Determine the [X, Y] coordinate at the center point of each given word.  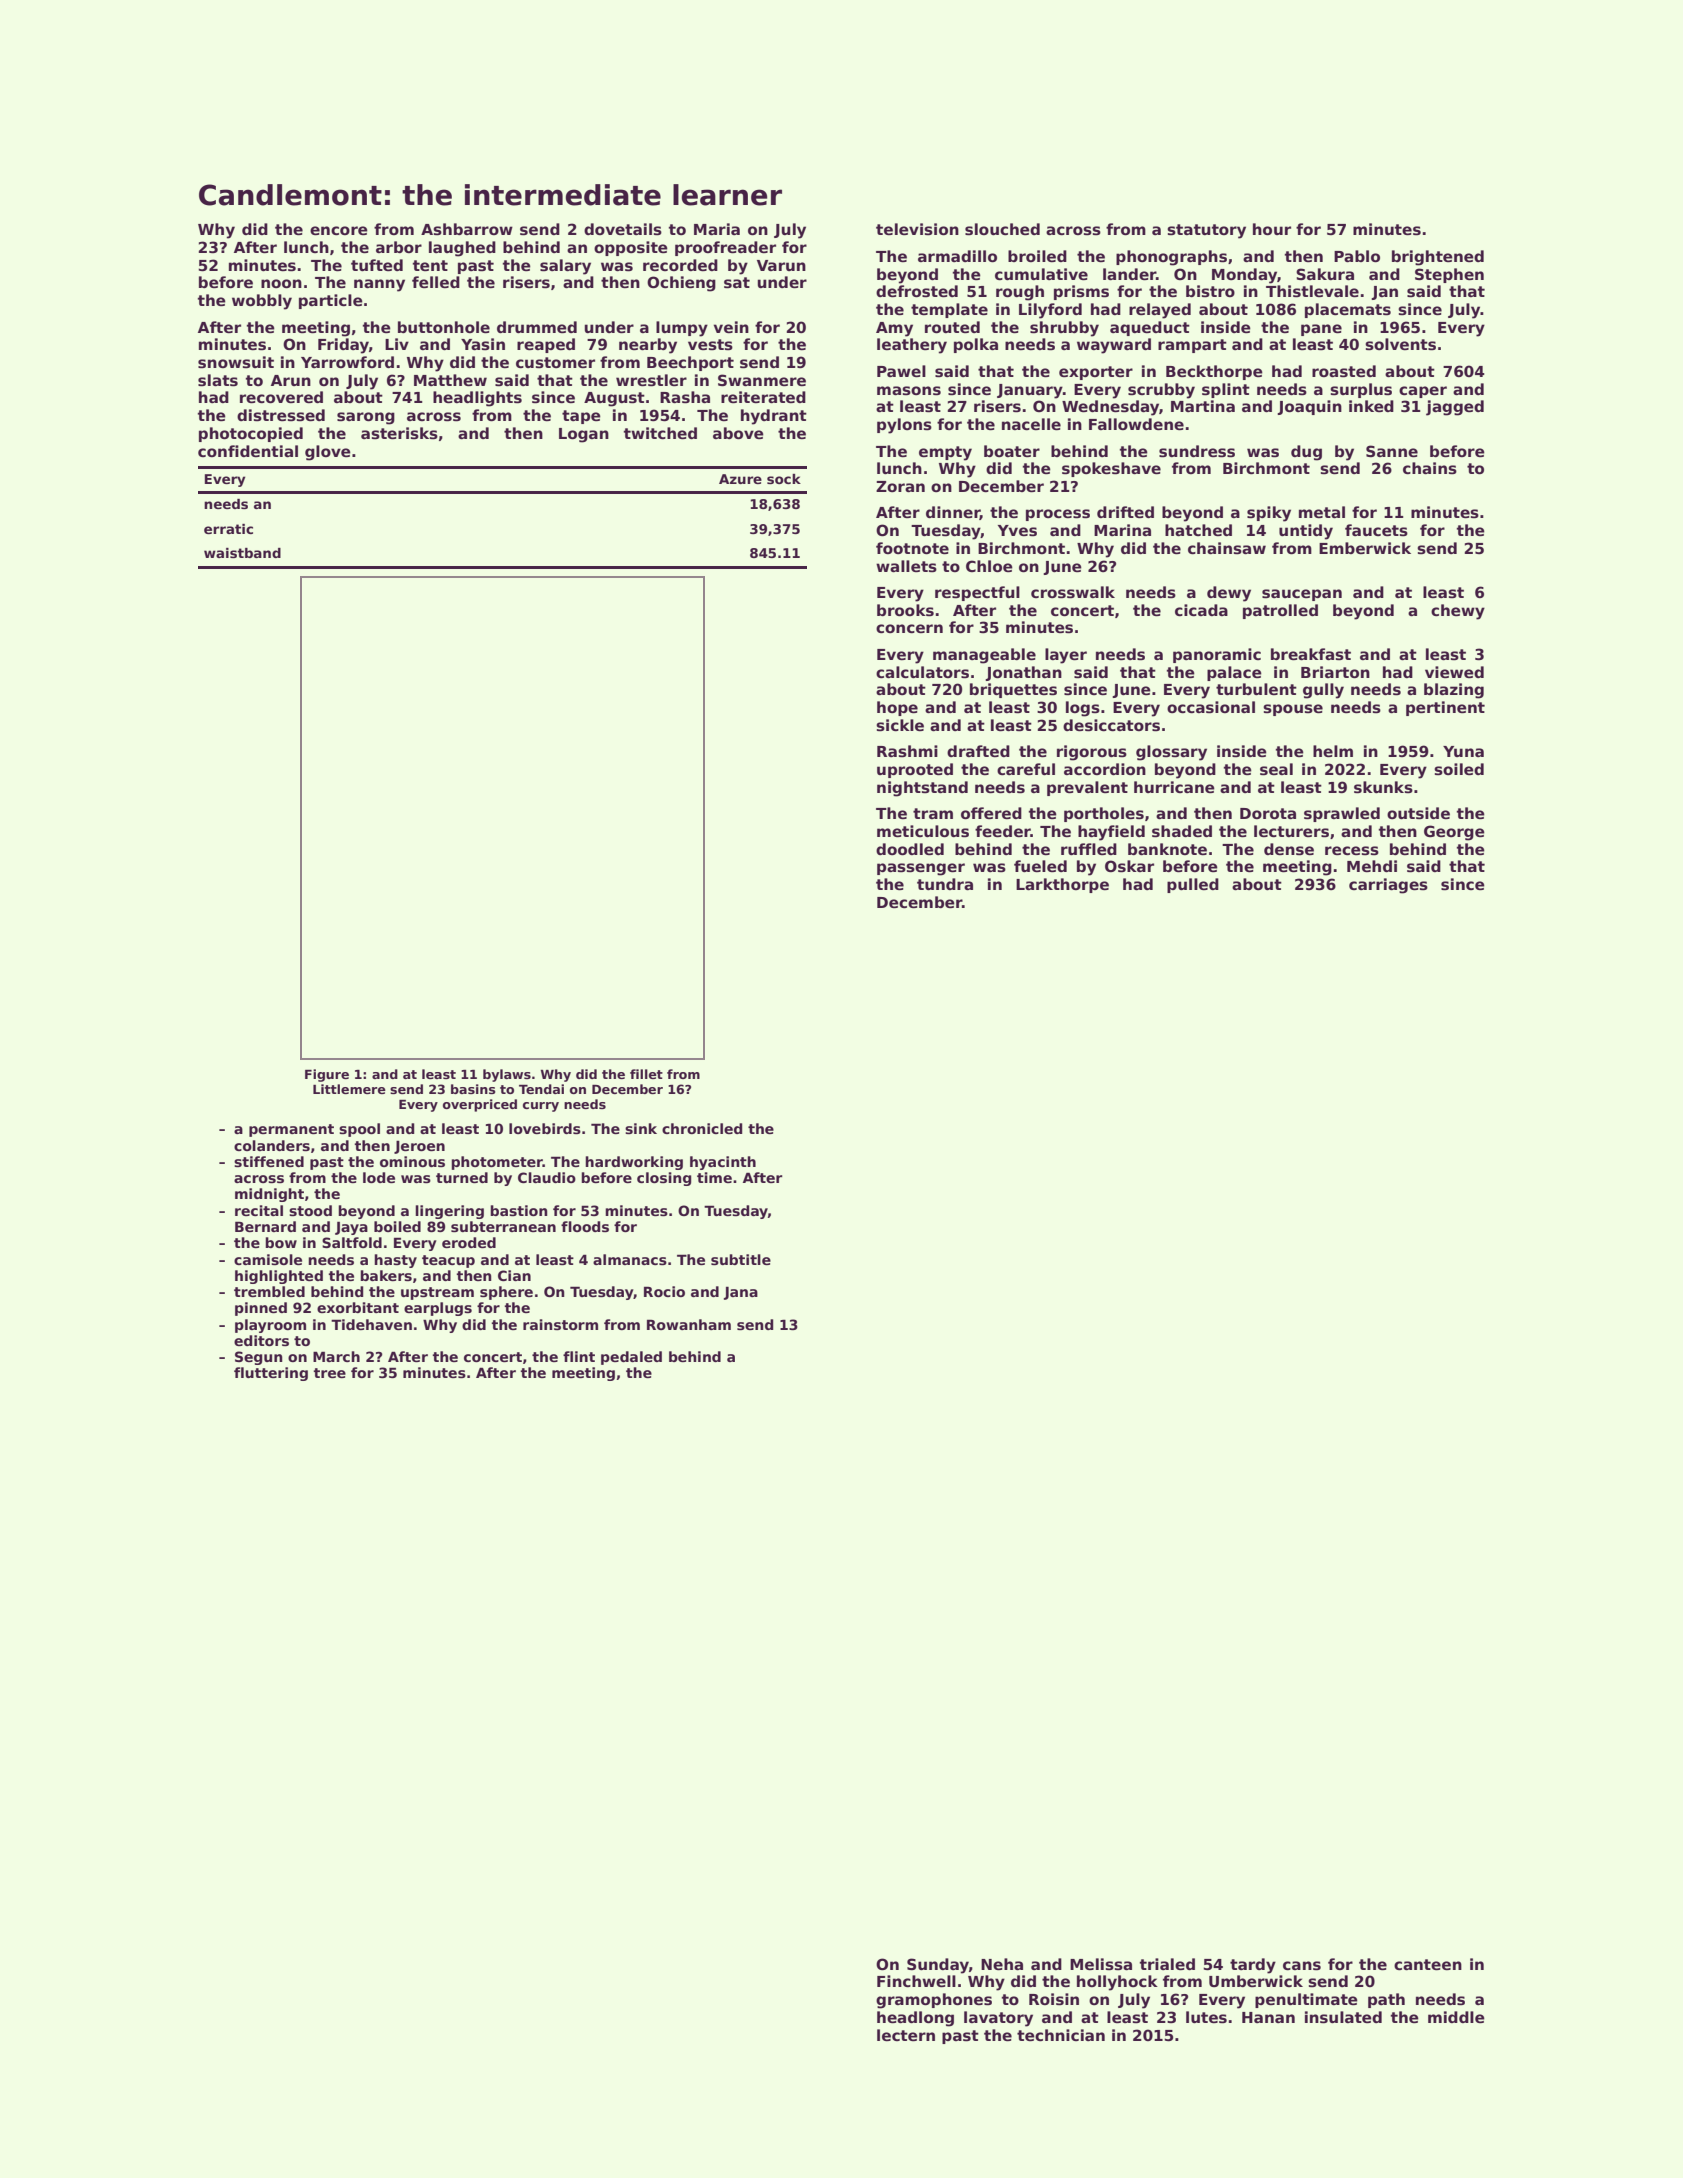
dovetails [623, 229]
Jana [741, 1293]
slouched [1002, 229]
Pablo [1357, 256]
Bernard [265, 1226]
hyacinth [723, 1163]
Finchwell [916, 1981]
